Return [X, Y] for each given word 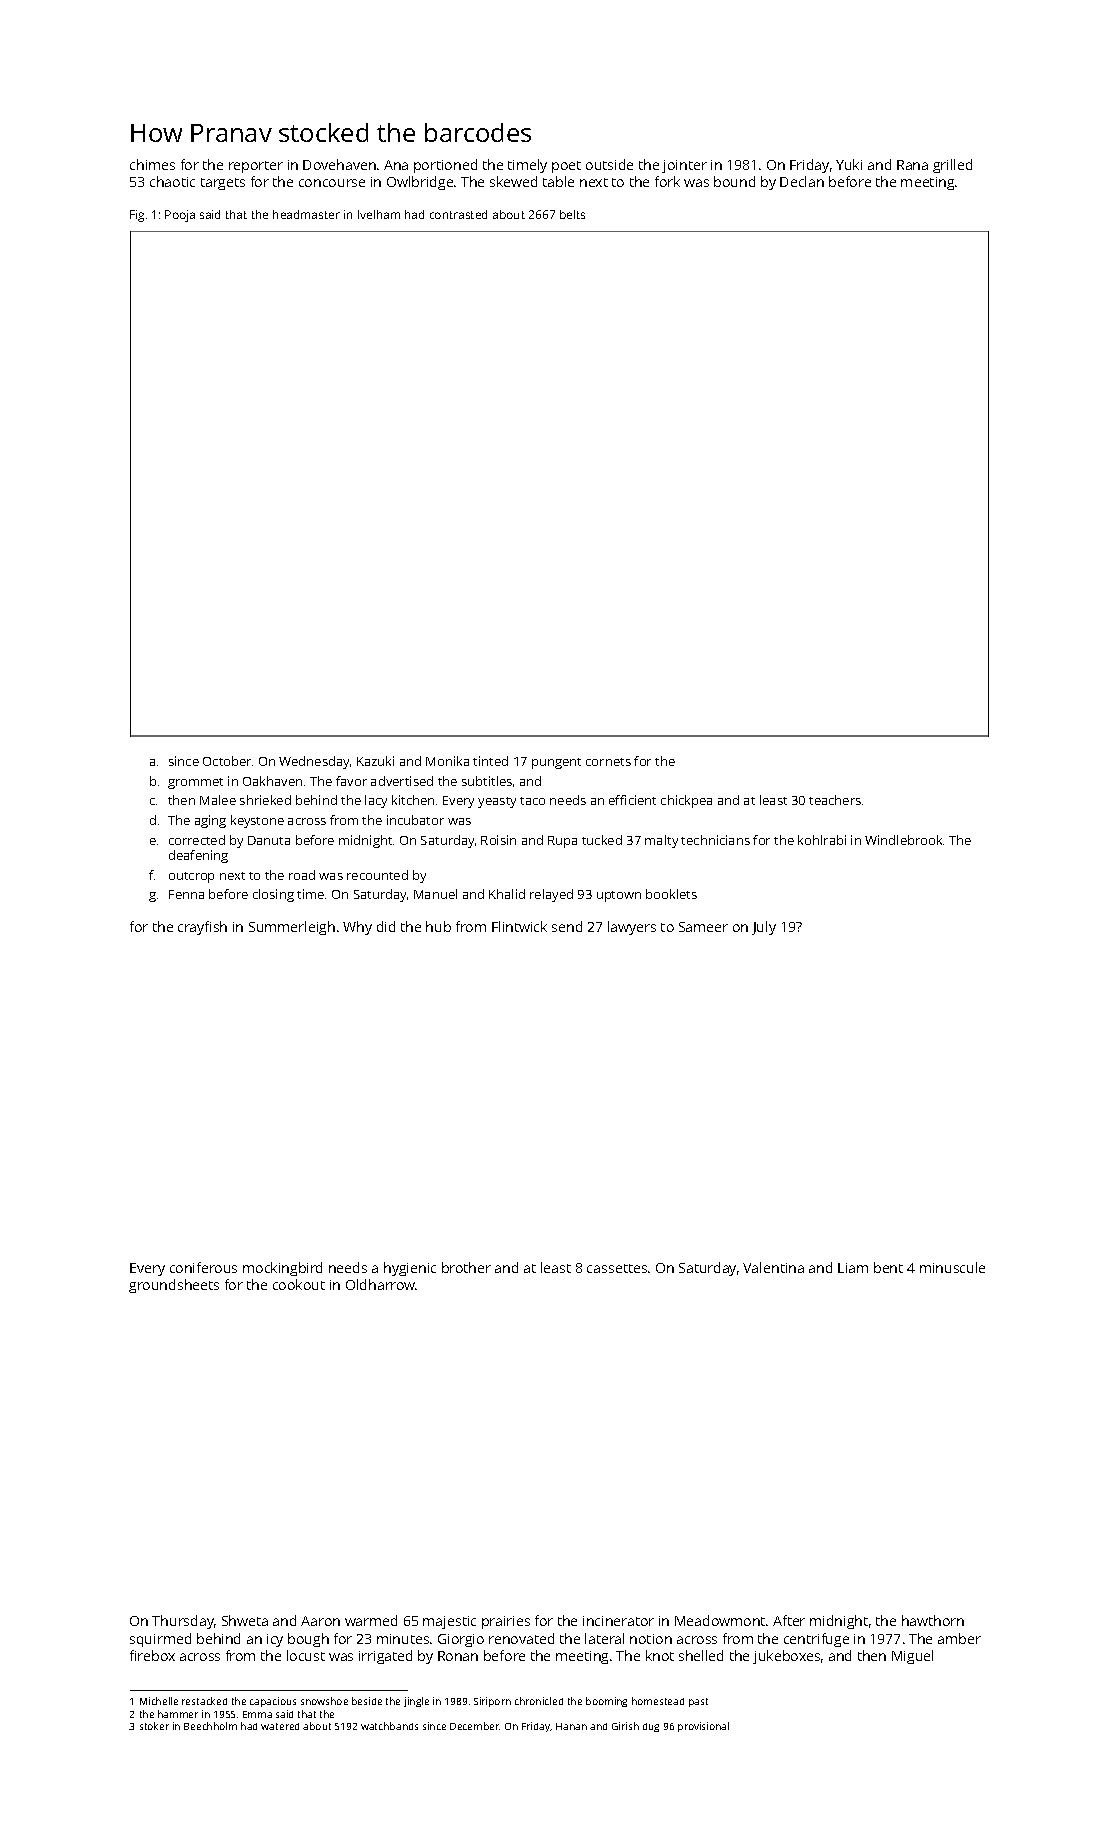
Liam [853, 1268]
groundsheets [174, 1286]
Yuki [849, 164]
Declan [802, 181]
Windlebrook [903, 840]
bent [888, 1267]
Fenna [186, 894]
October [227, 761]
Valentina [773, 1267]
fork [667, 181]
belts [572, 214]
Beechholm [210, 1726]
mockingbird [282, 1269]
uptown [619, 896]
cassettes [617, 1268]
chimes [152, 164]
